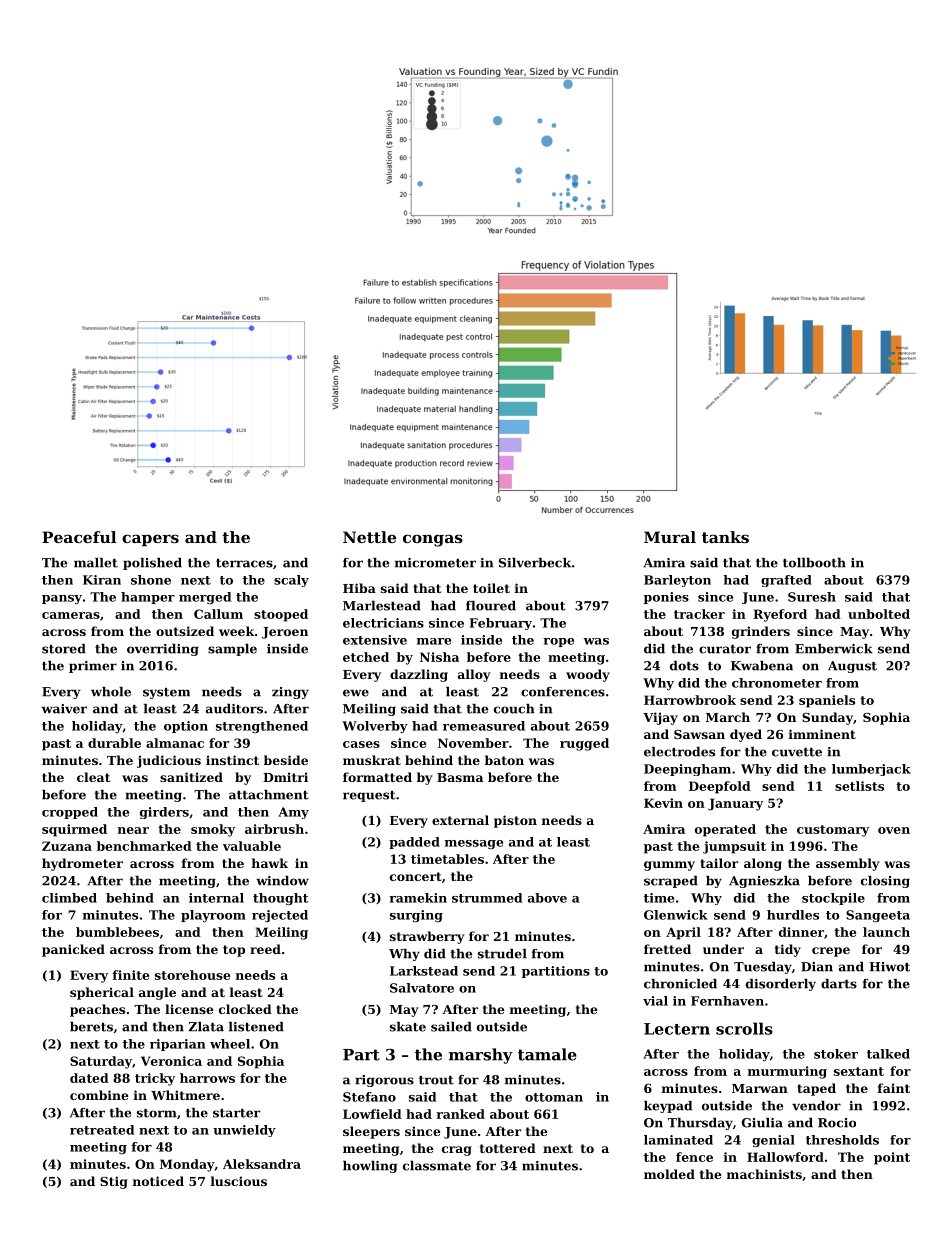  Describe the element at coordinates (508, 1148) in the screenshot. I see `tottered` at that location.
